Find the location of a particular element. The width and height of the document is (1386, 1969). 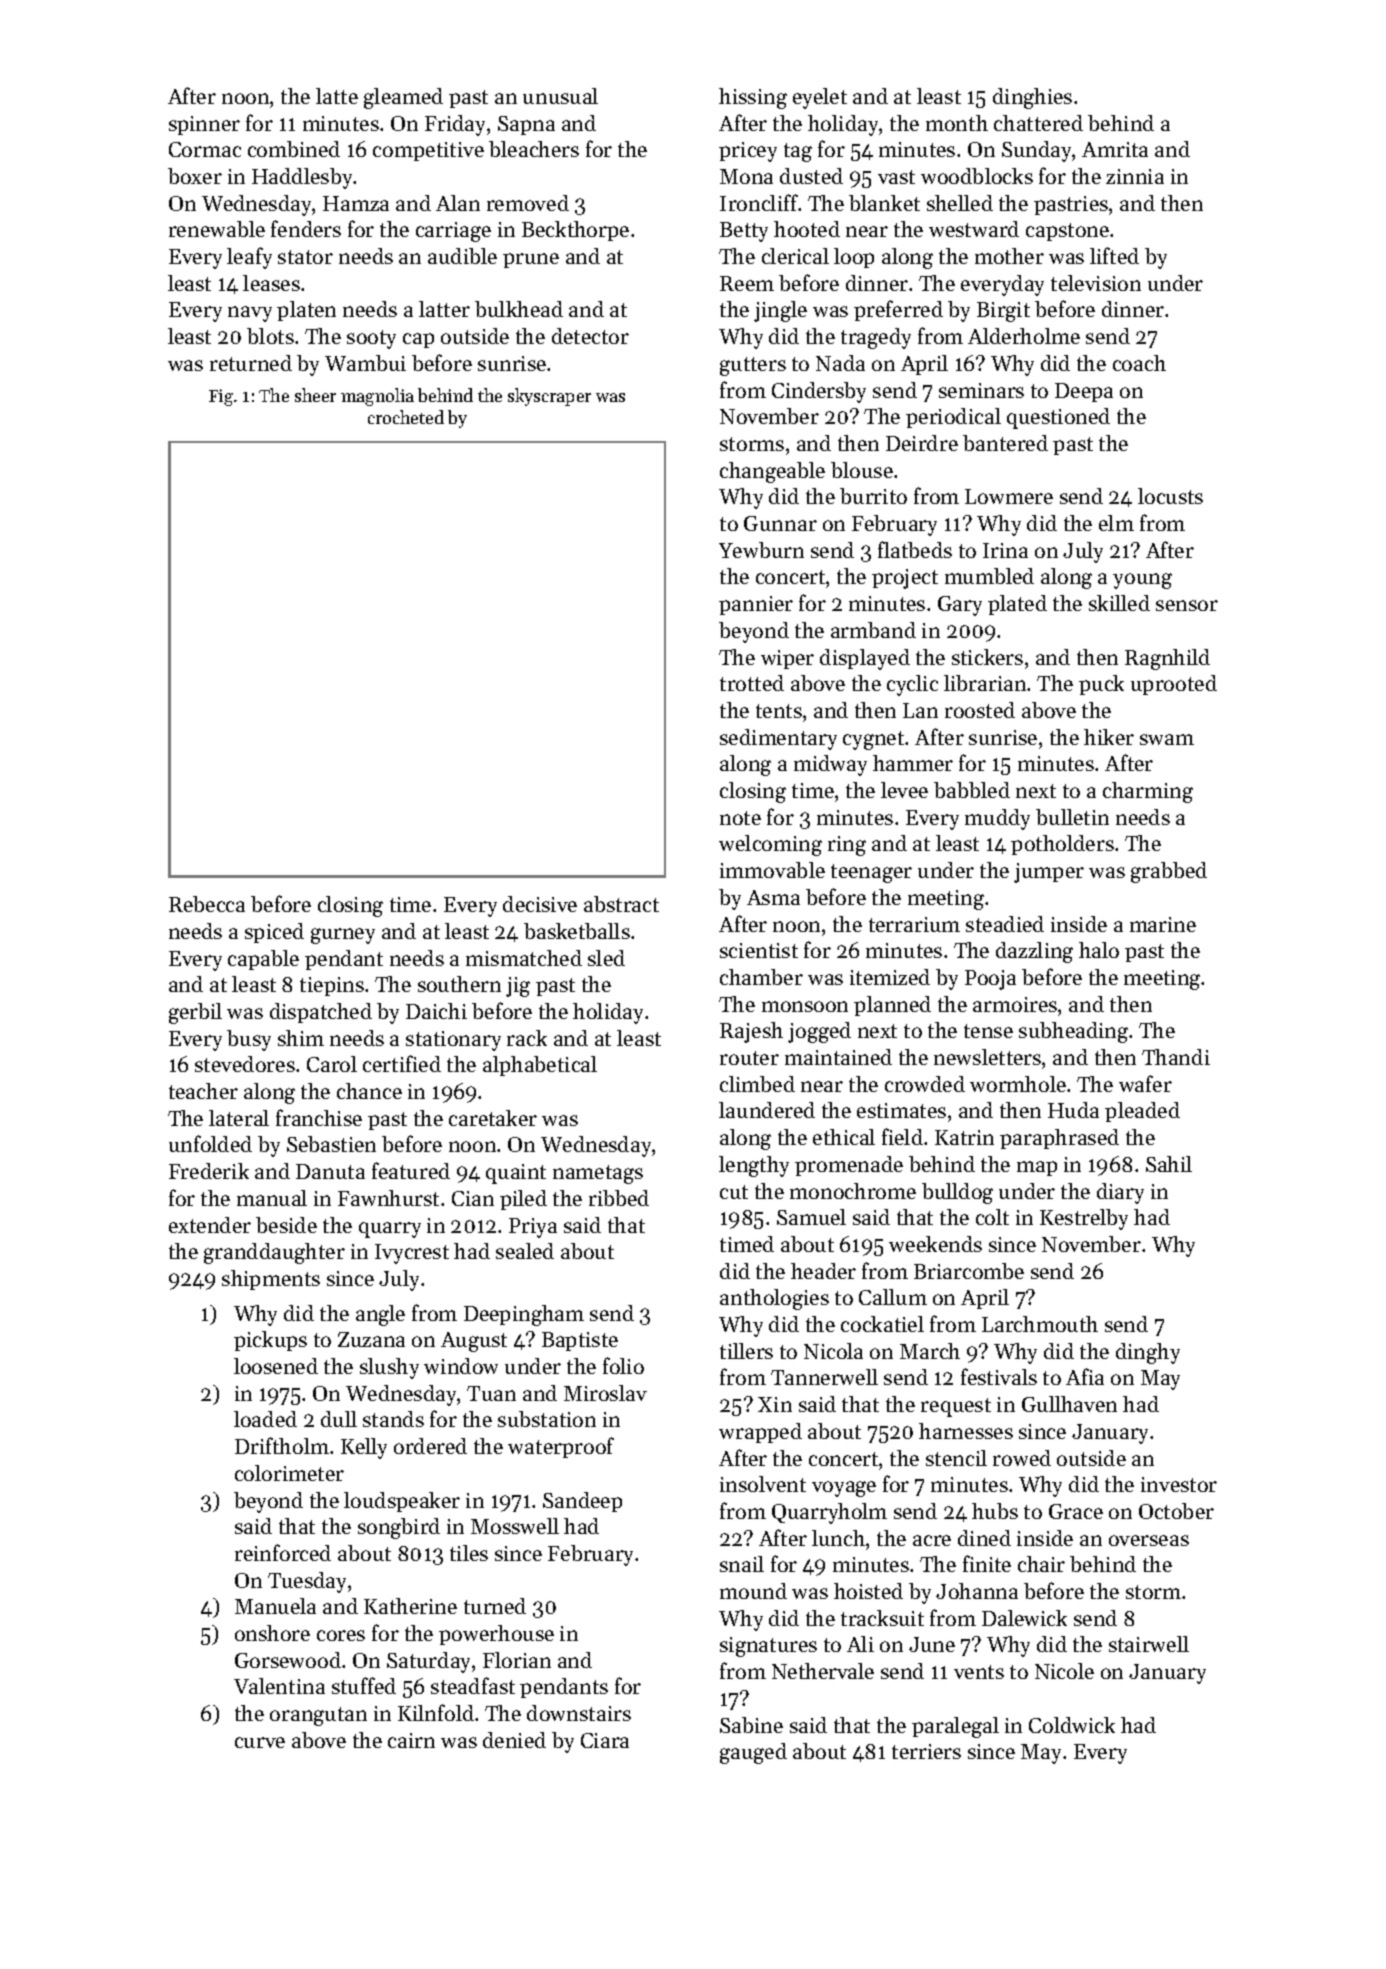

plated is located at coordinates (1017, 605).
